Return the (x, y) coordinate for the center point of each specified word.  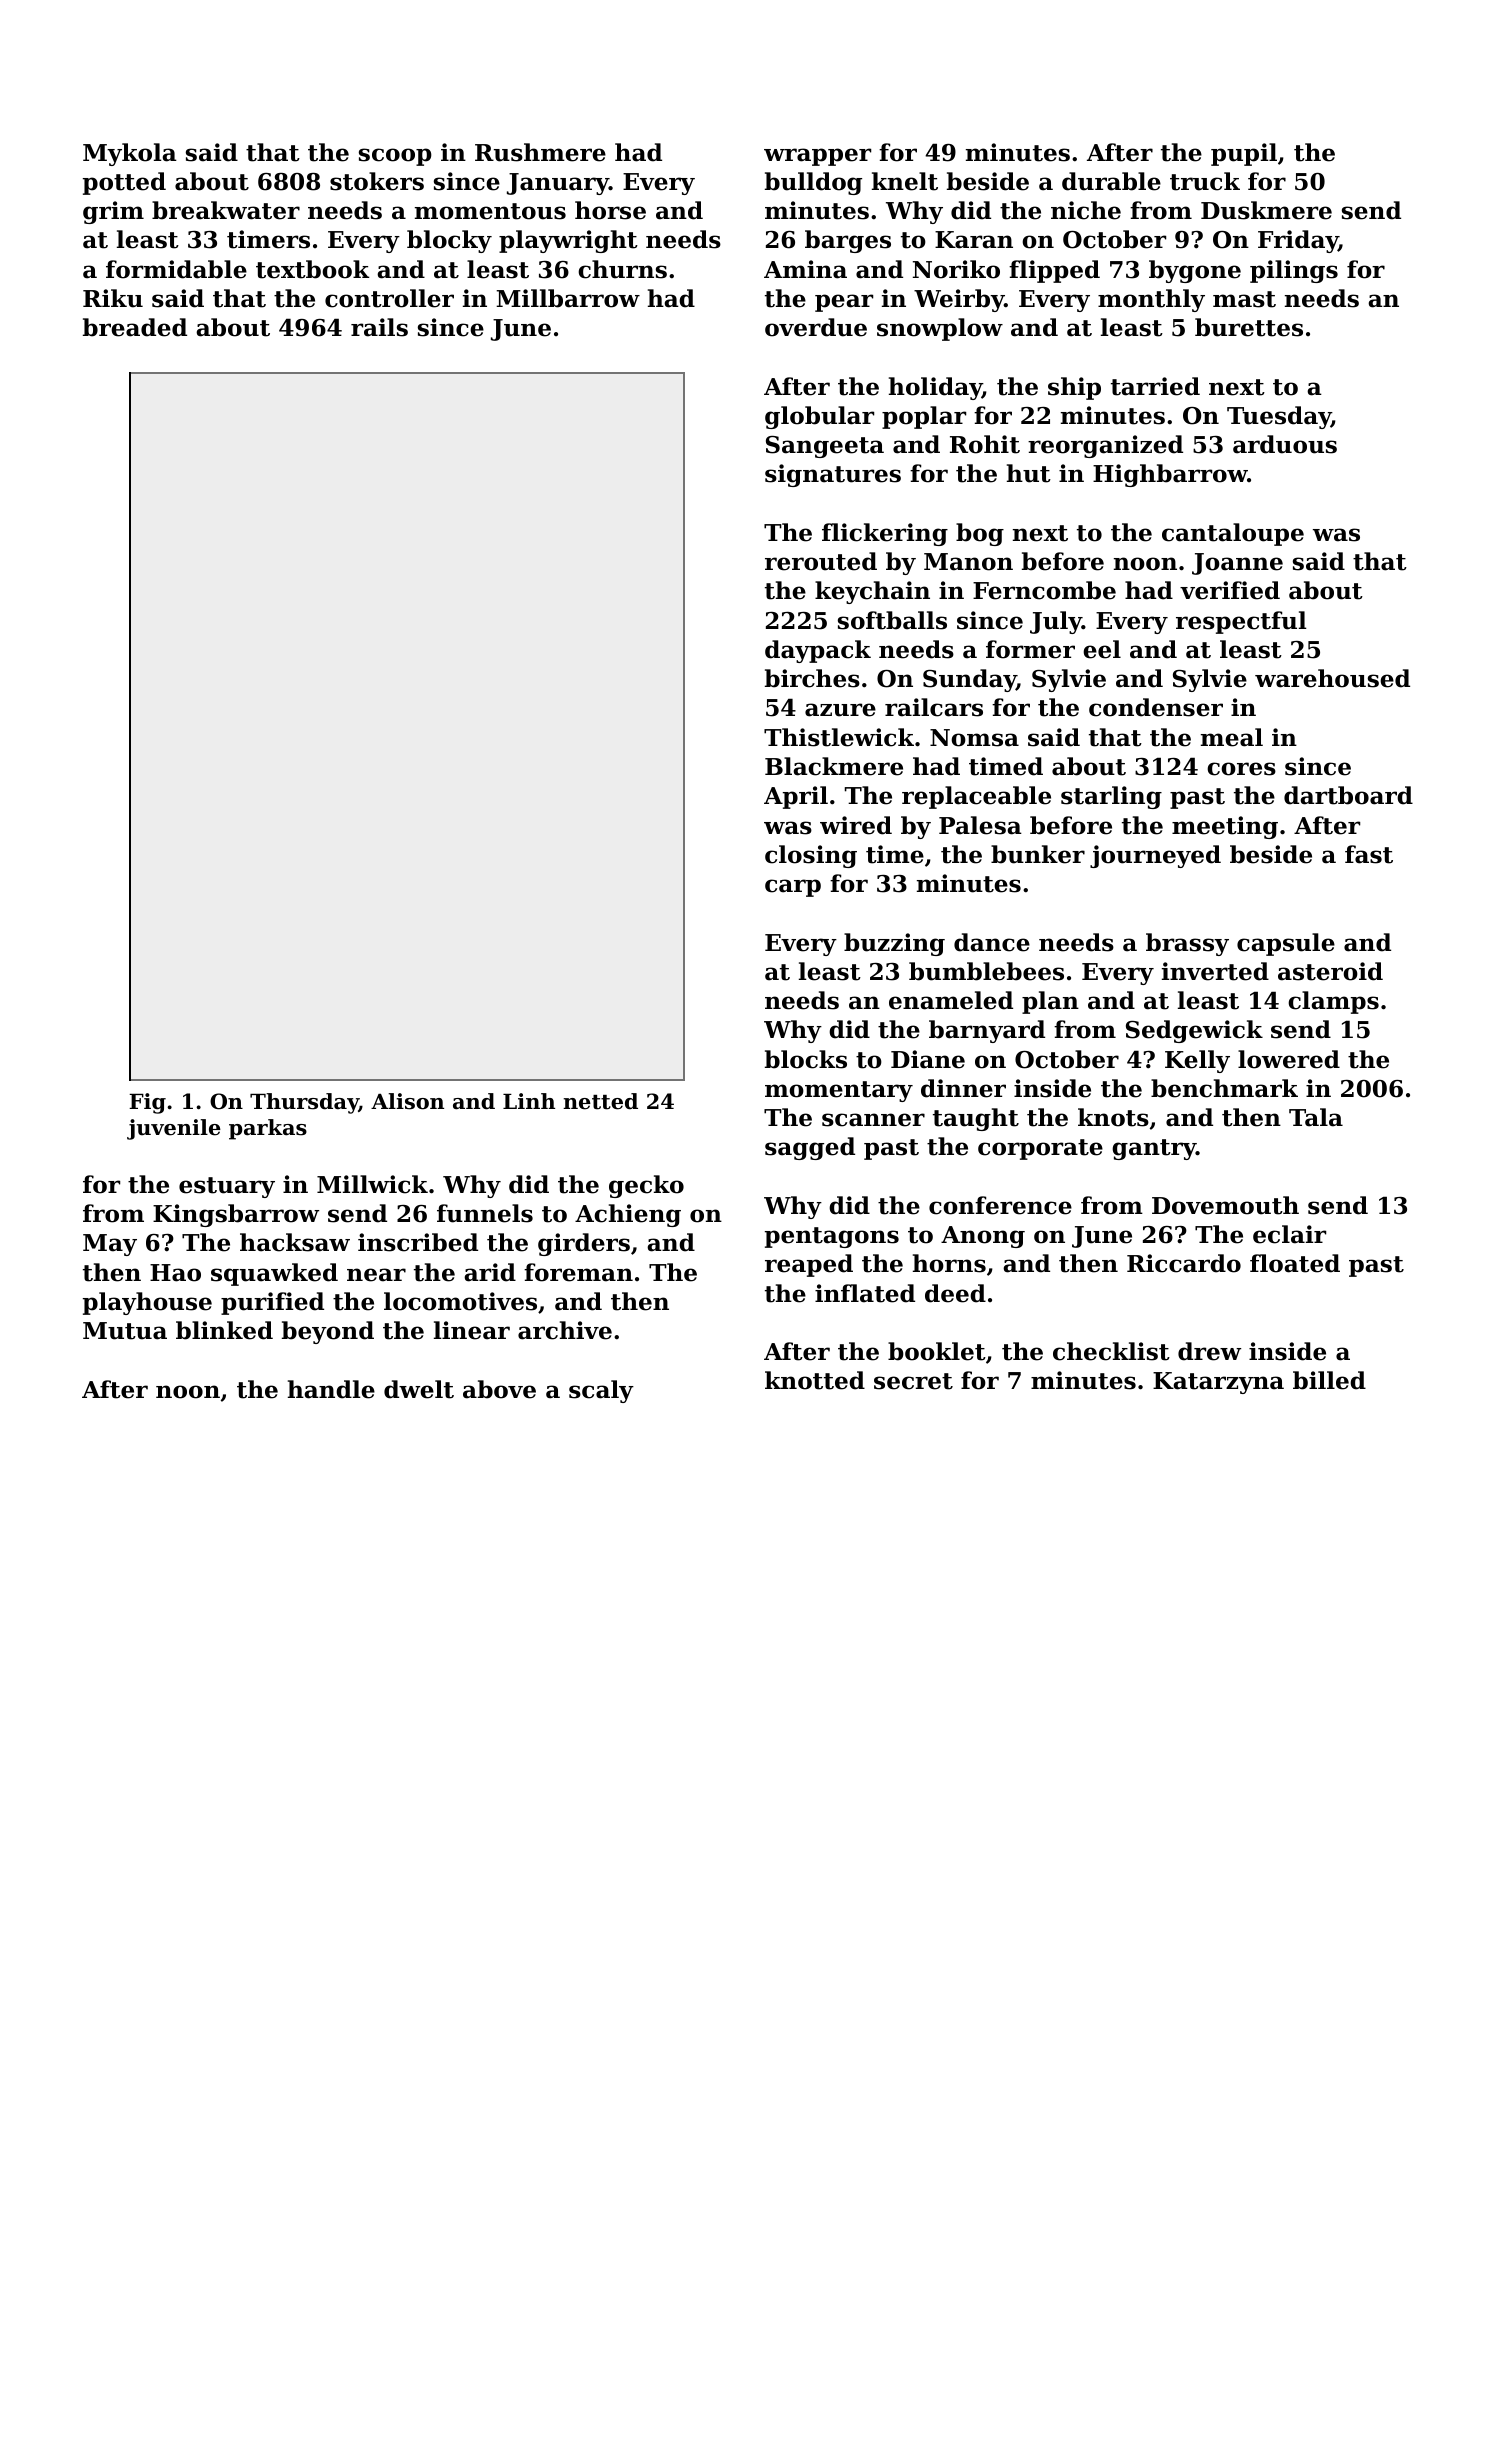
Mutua (125, 1331)
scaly (601, 1391)
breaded (135, 327)
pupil (1244, 154)
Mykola (130, 154)
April (796, 797)
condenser (1156, 707)
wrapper (817, 157)
